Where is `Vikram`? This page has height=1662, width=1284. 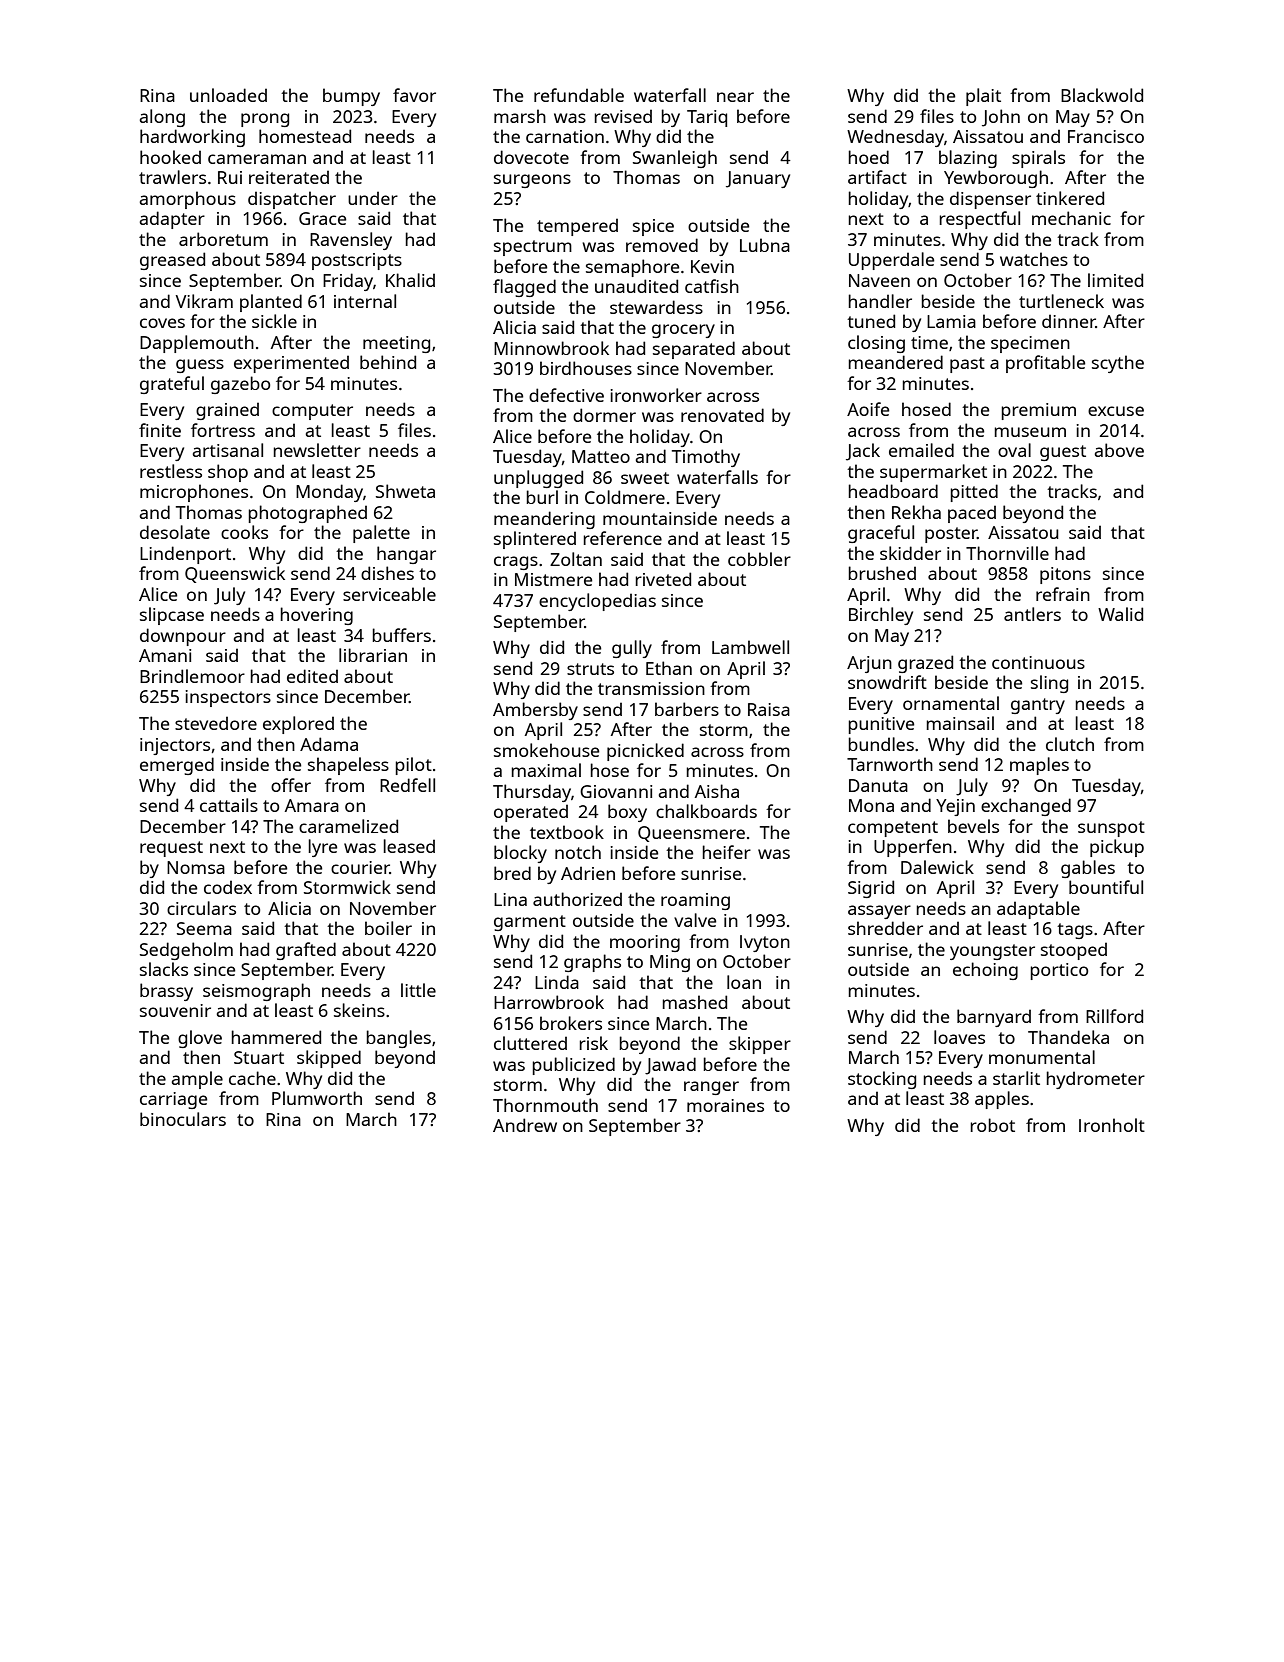 Vikram is located at coordinates (204, 301).
